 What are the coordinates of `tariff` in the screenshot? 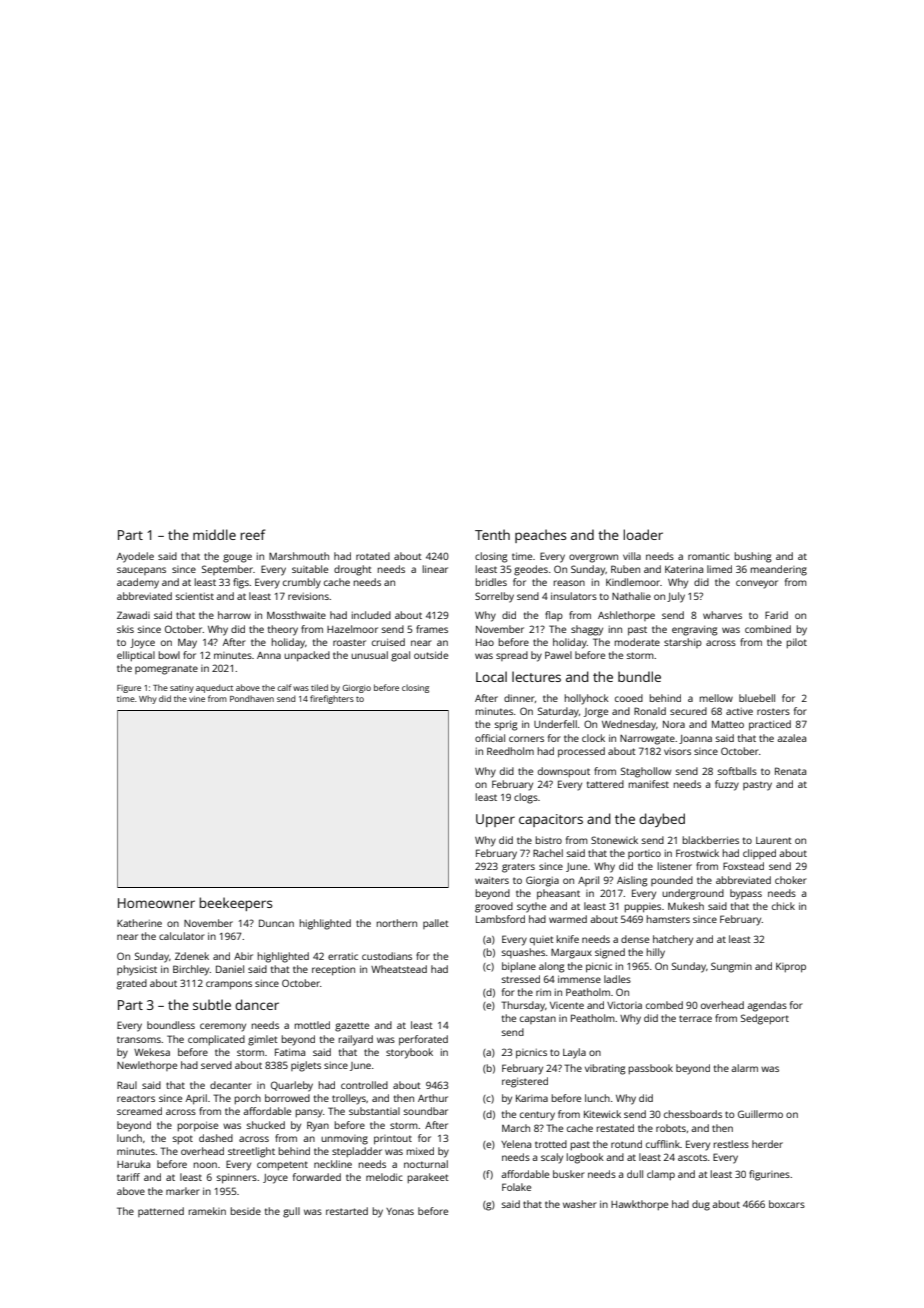 It's located at (128, 1177).
